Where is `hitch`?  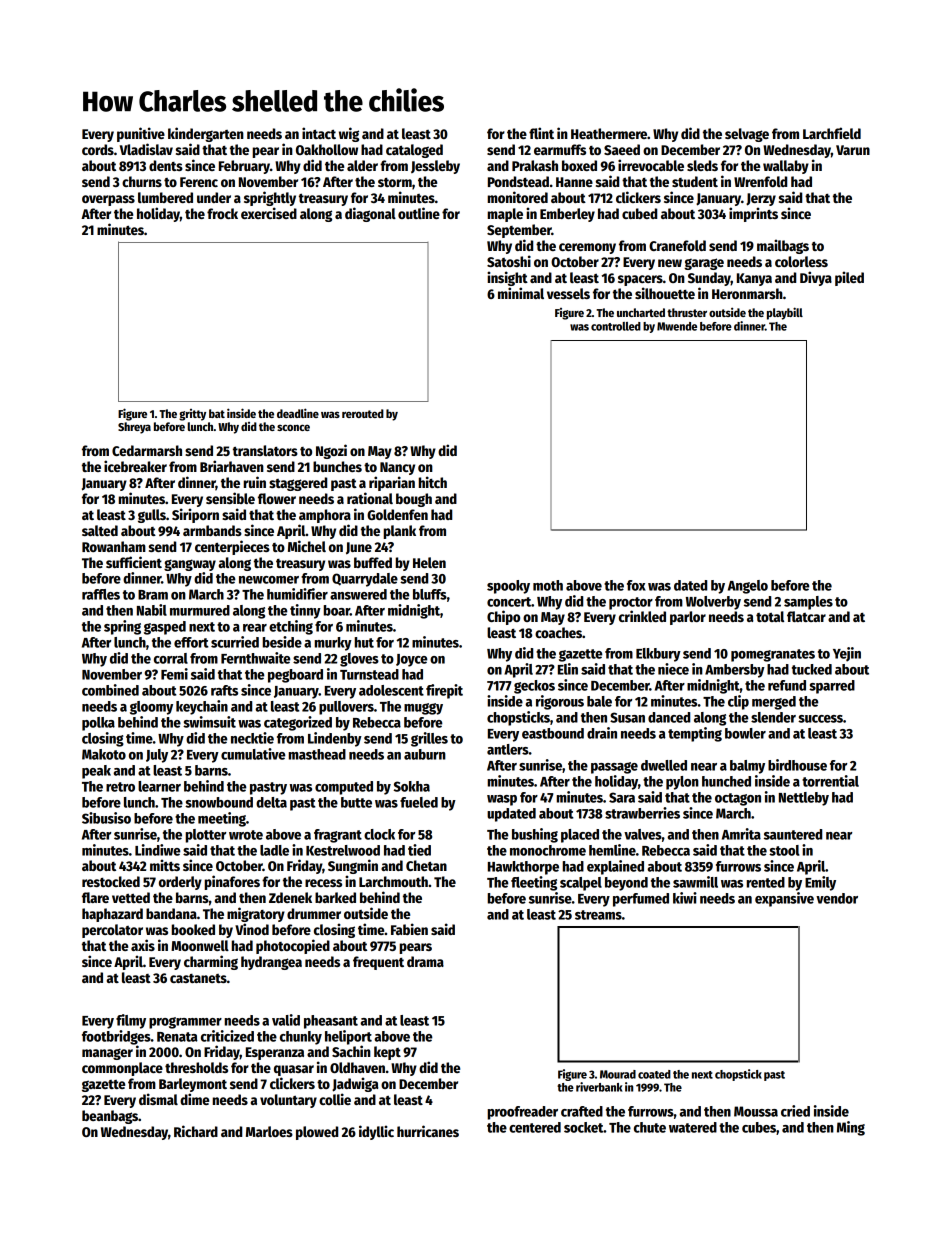
hitch is located at coordinates (433, 482).
